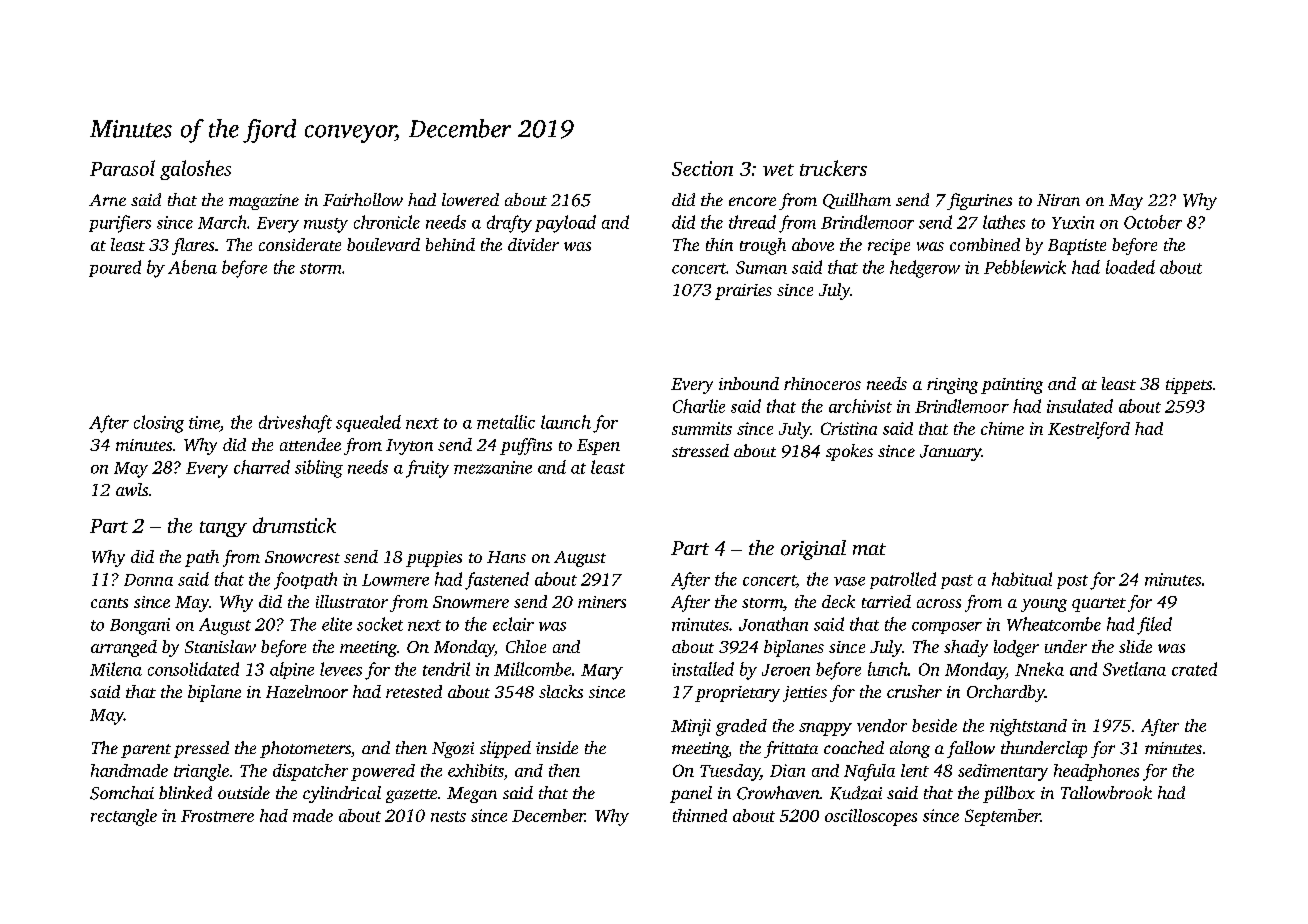 Image resolution: width=1308 pixels, height=924 pixels. Describe the element at coordinates (833, 168) in the page. I see `truckers` at that location.
